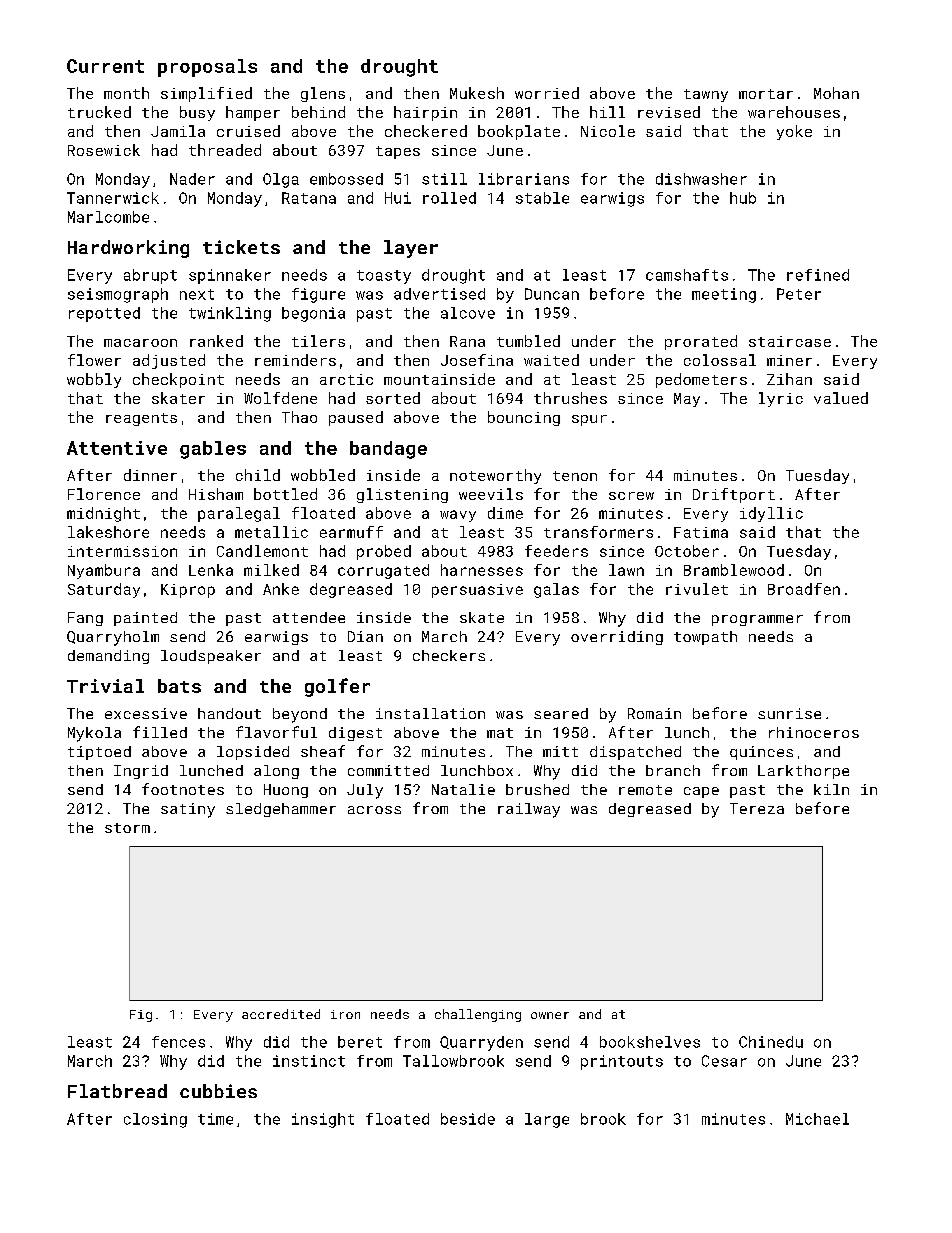 This document has height=1233, width=952. I want to click on threaded, so click(225, 150).
